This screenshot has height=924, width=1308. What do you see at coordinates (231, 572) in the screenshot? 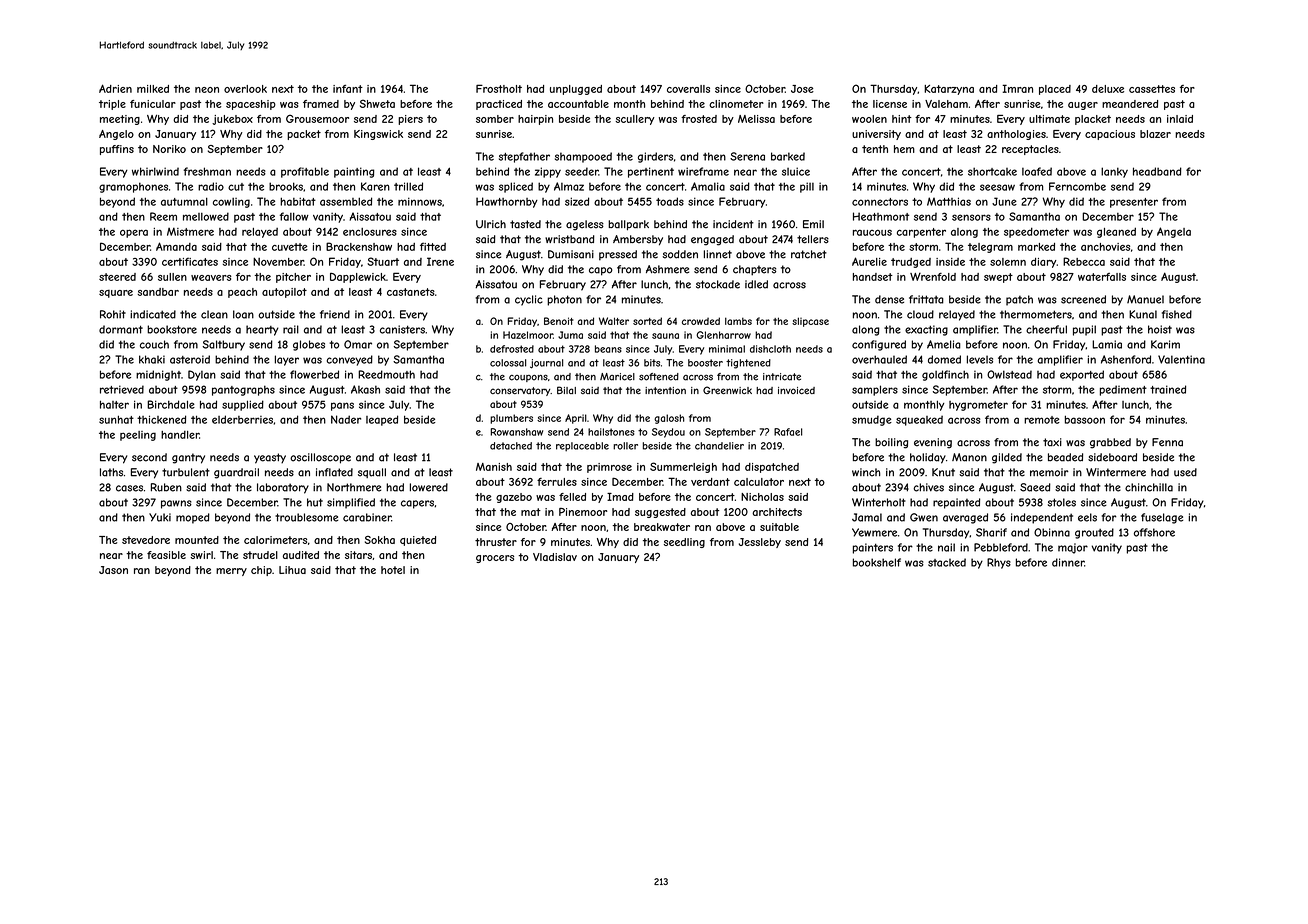
I see `merry` at bounding box center [231, 572].
